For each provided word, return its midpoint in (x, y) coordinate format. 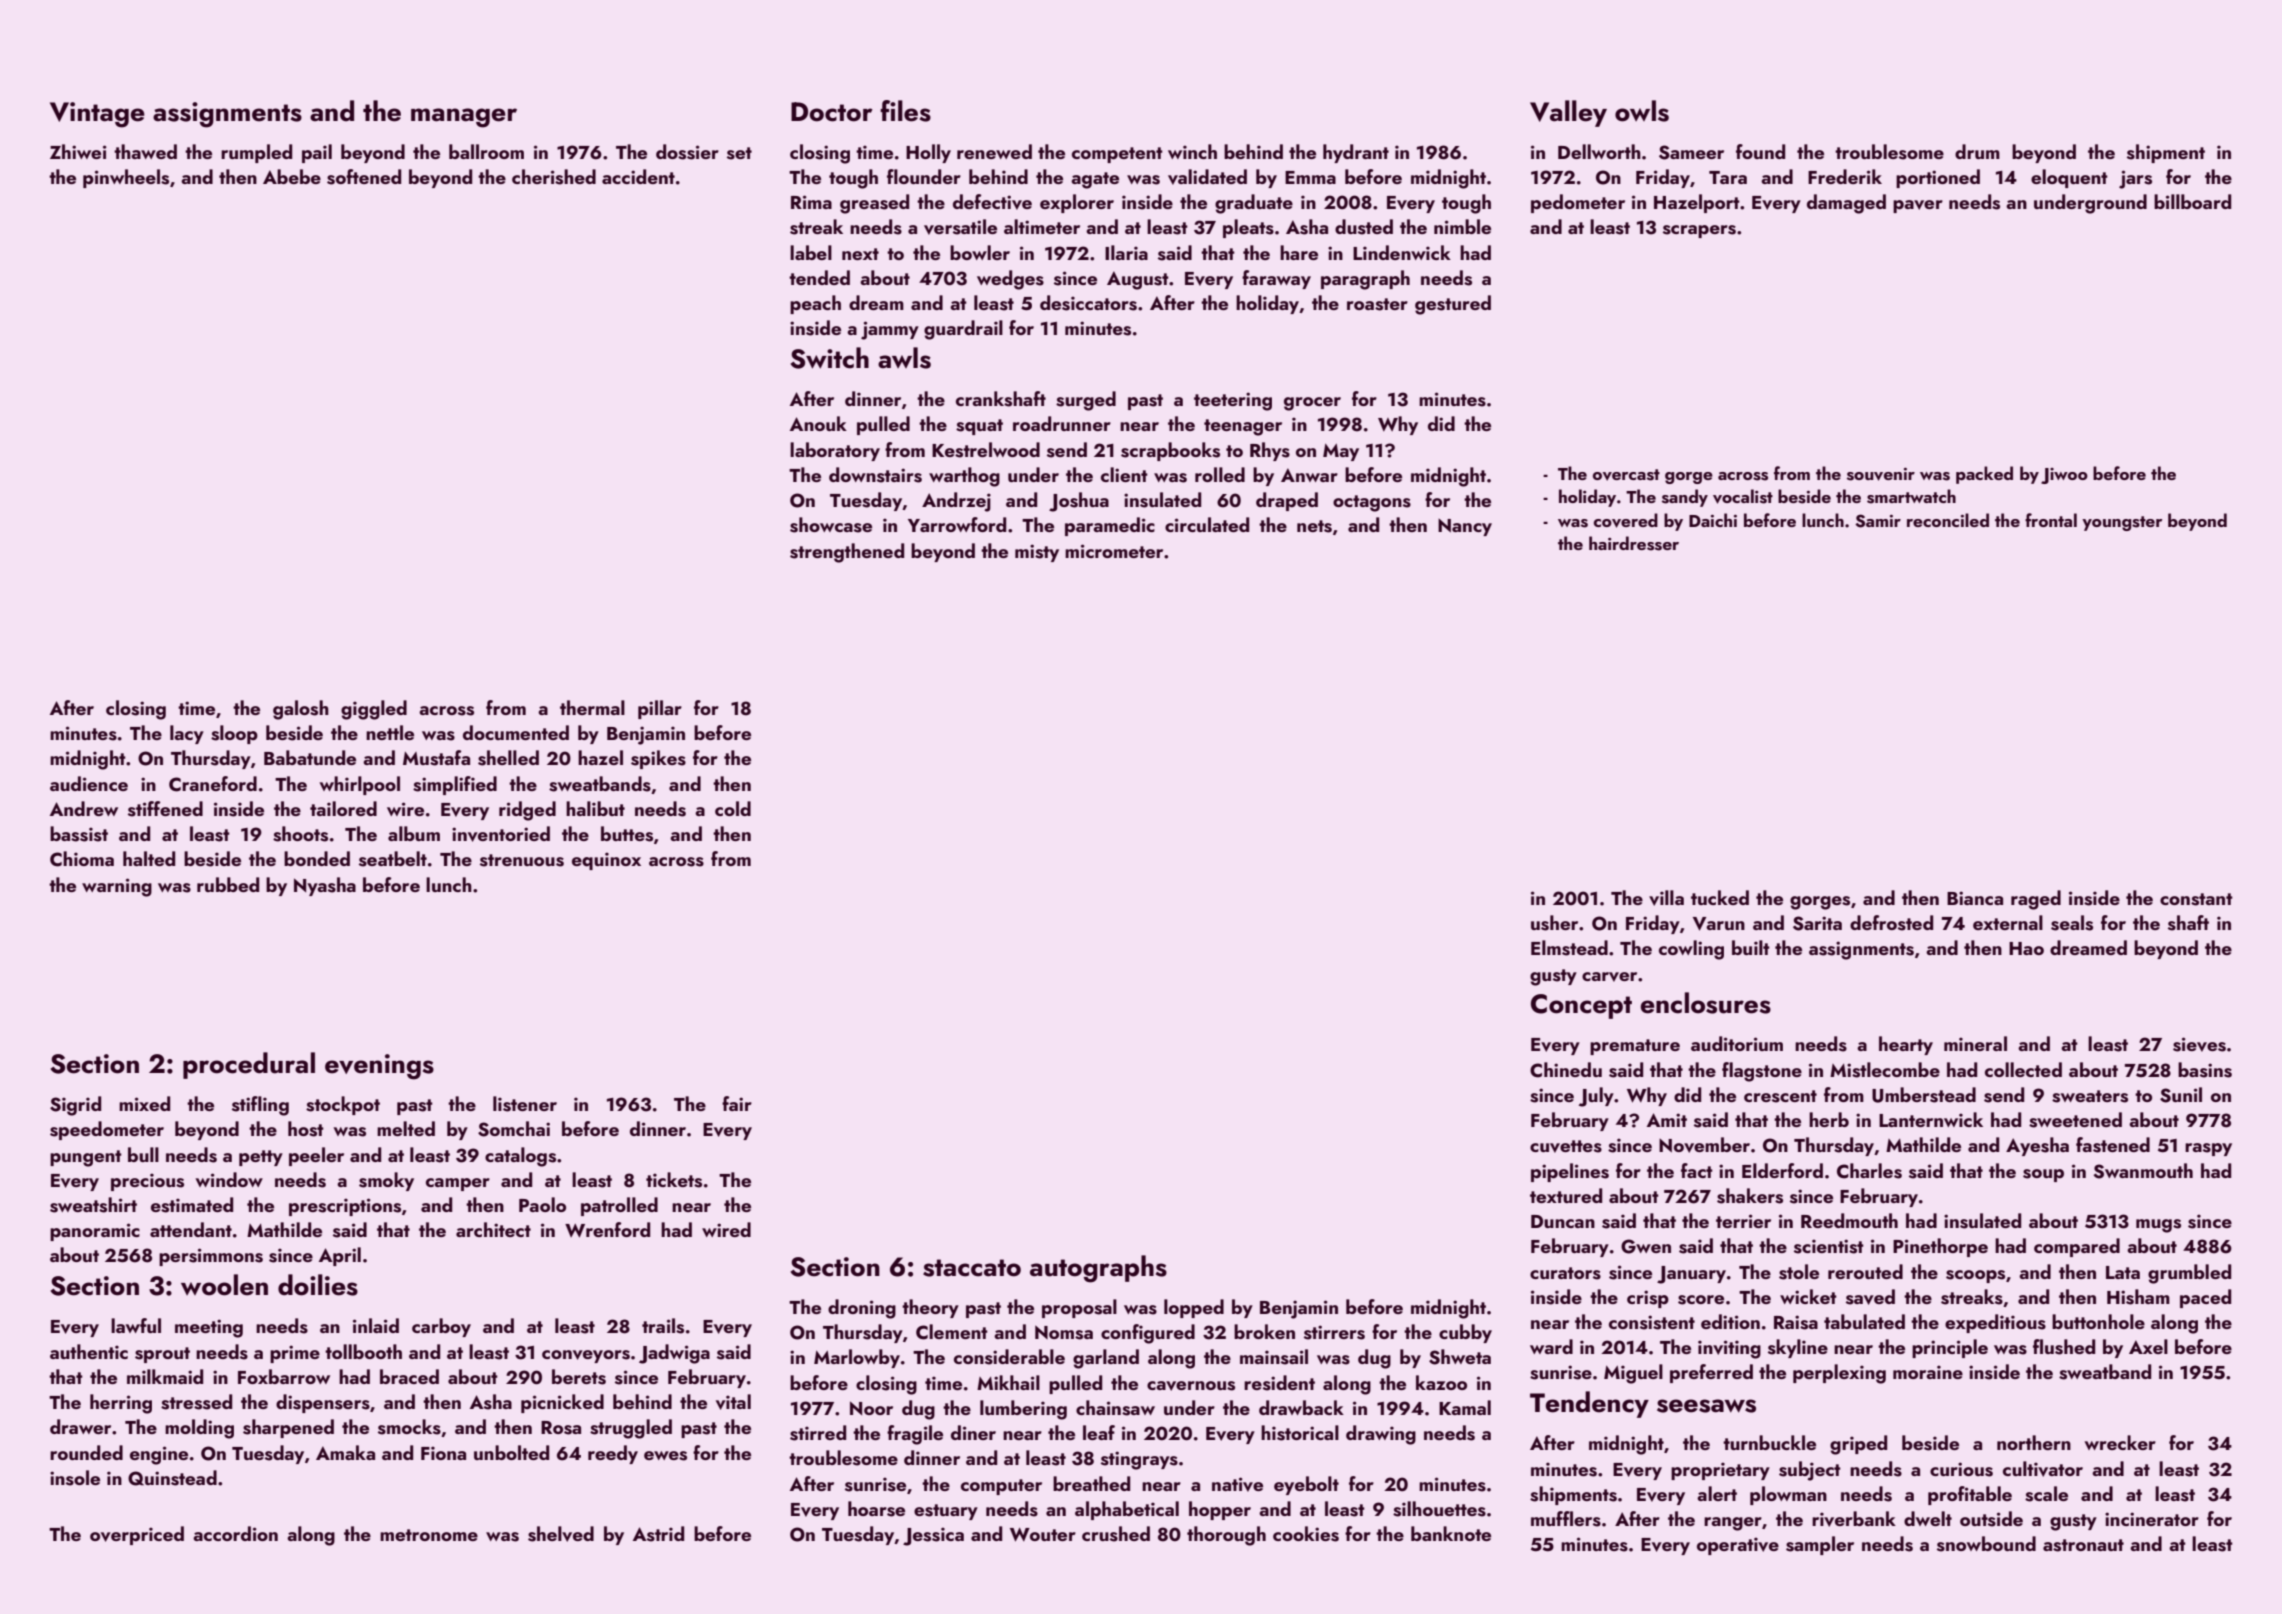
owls (1642, 111)
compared (2077, 1247)
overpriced (137, 1535)
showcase (831, 525)
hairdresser (1634, 543)
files (905, 111)
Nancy (1465, 527)
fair (737, 1103)
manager (464, 118)
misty (1037, 553)
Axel (2148, 1346)
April (340, 1256)
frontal (2051, 520)
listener (525, 1104)
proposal (1079, 1308)
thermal (592, 707)
